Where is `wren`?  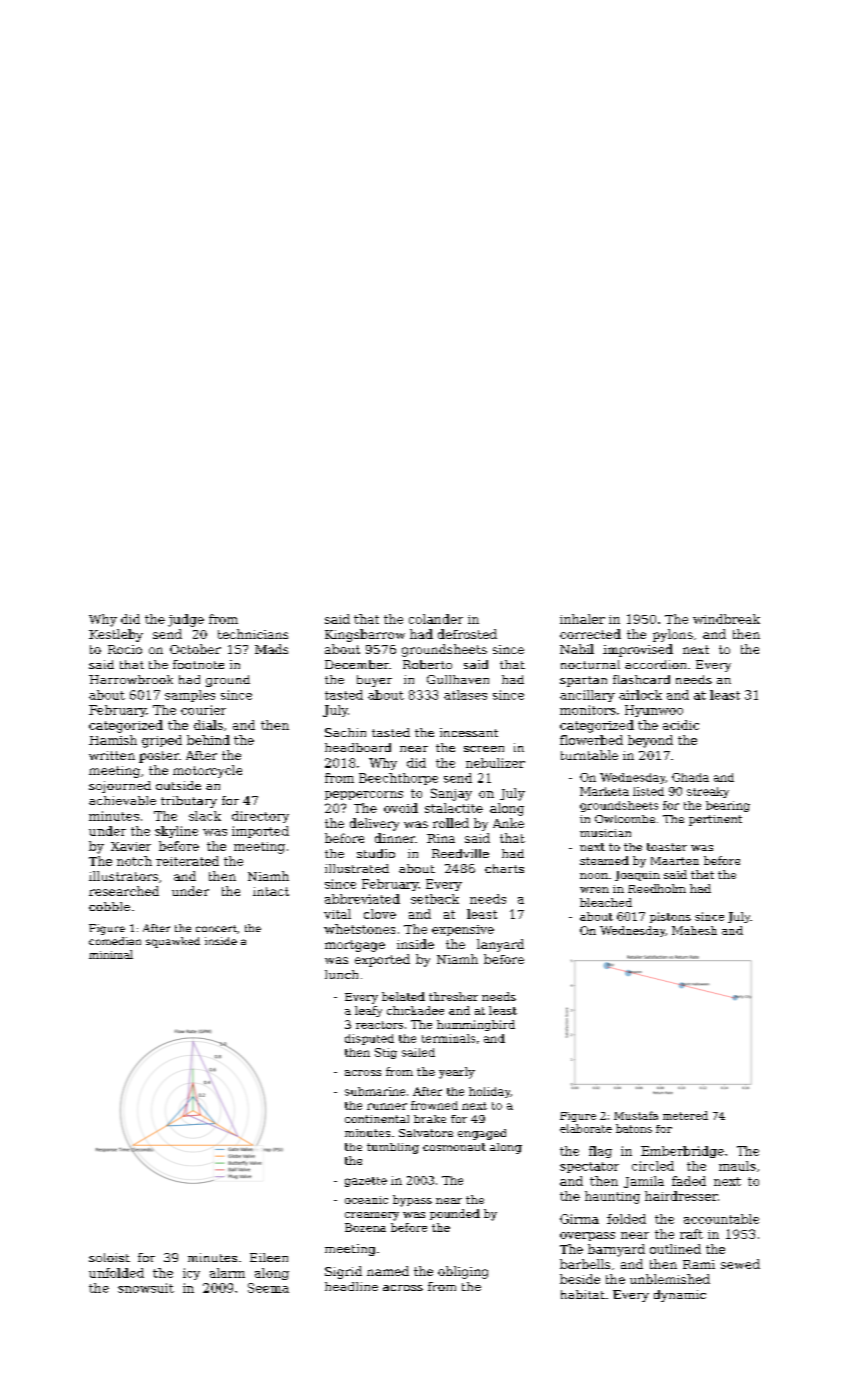 wren is located at coordinates (594, 890).
